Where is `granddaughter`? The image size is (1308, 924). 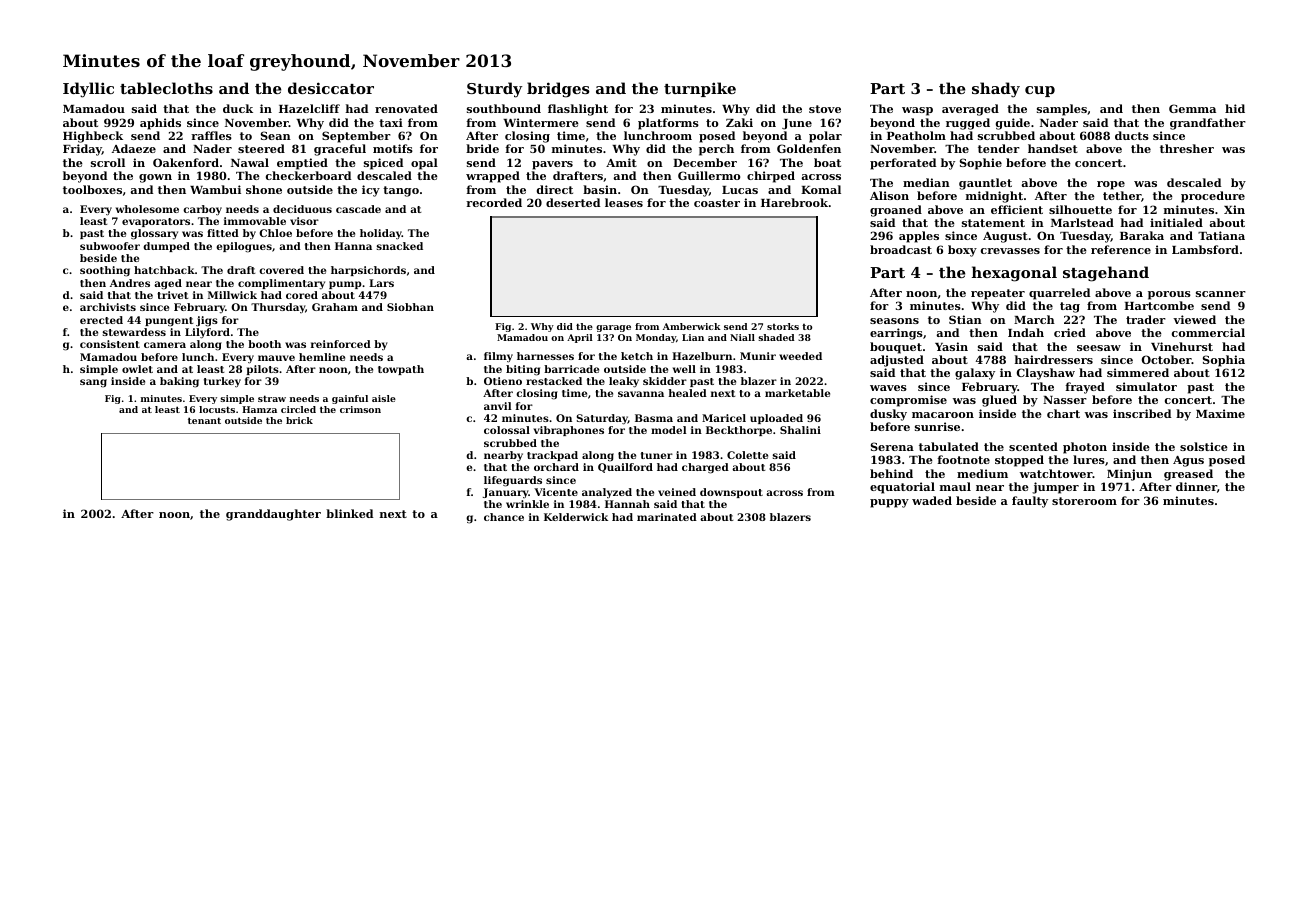 granddaughter is located at coordinates (273, 515).
